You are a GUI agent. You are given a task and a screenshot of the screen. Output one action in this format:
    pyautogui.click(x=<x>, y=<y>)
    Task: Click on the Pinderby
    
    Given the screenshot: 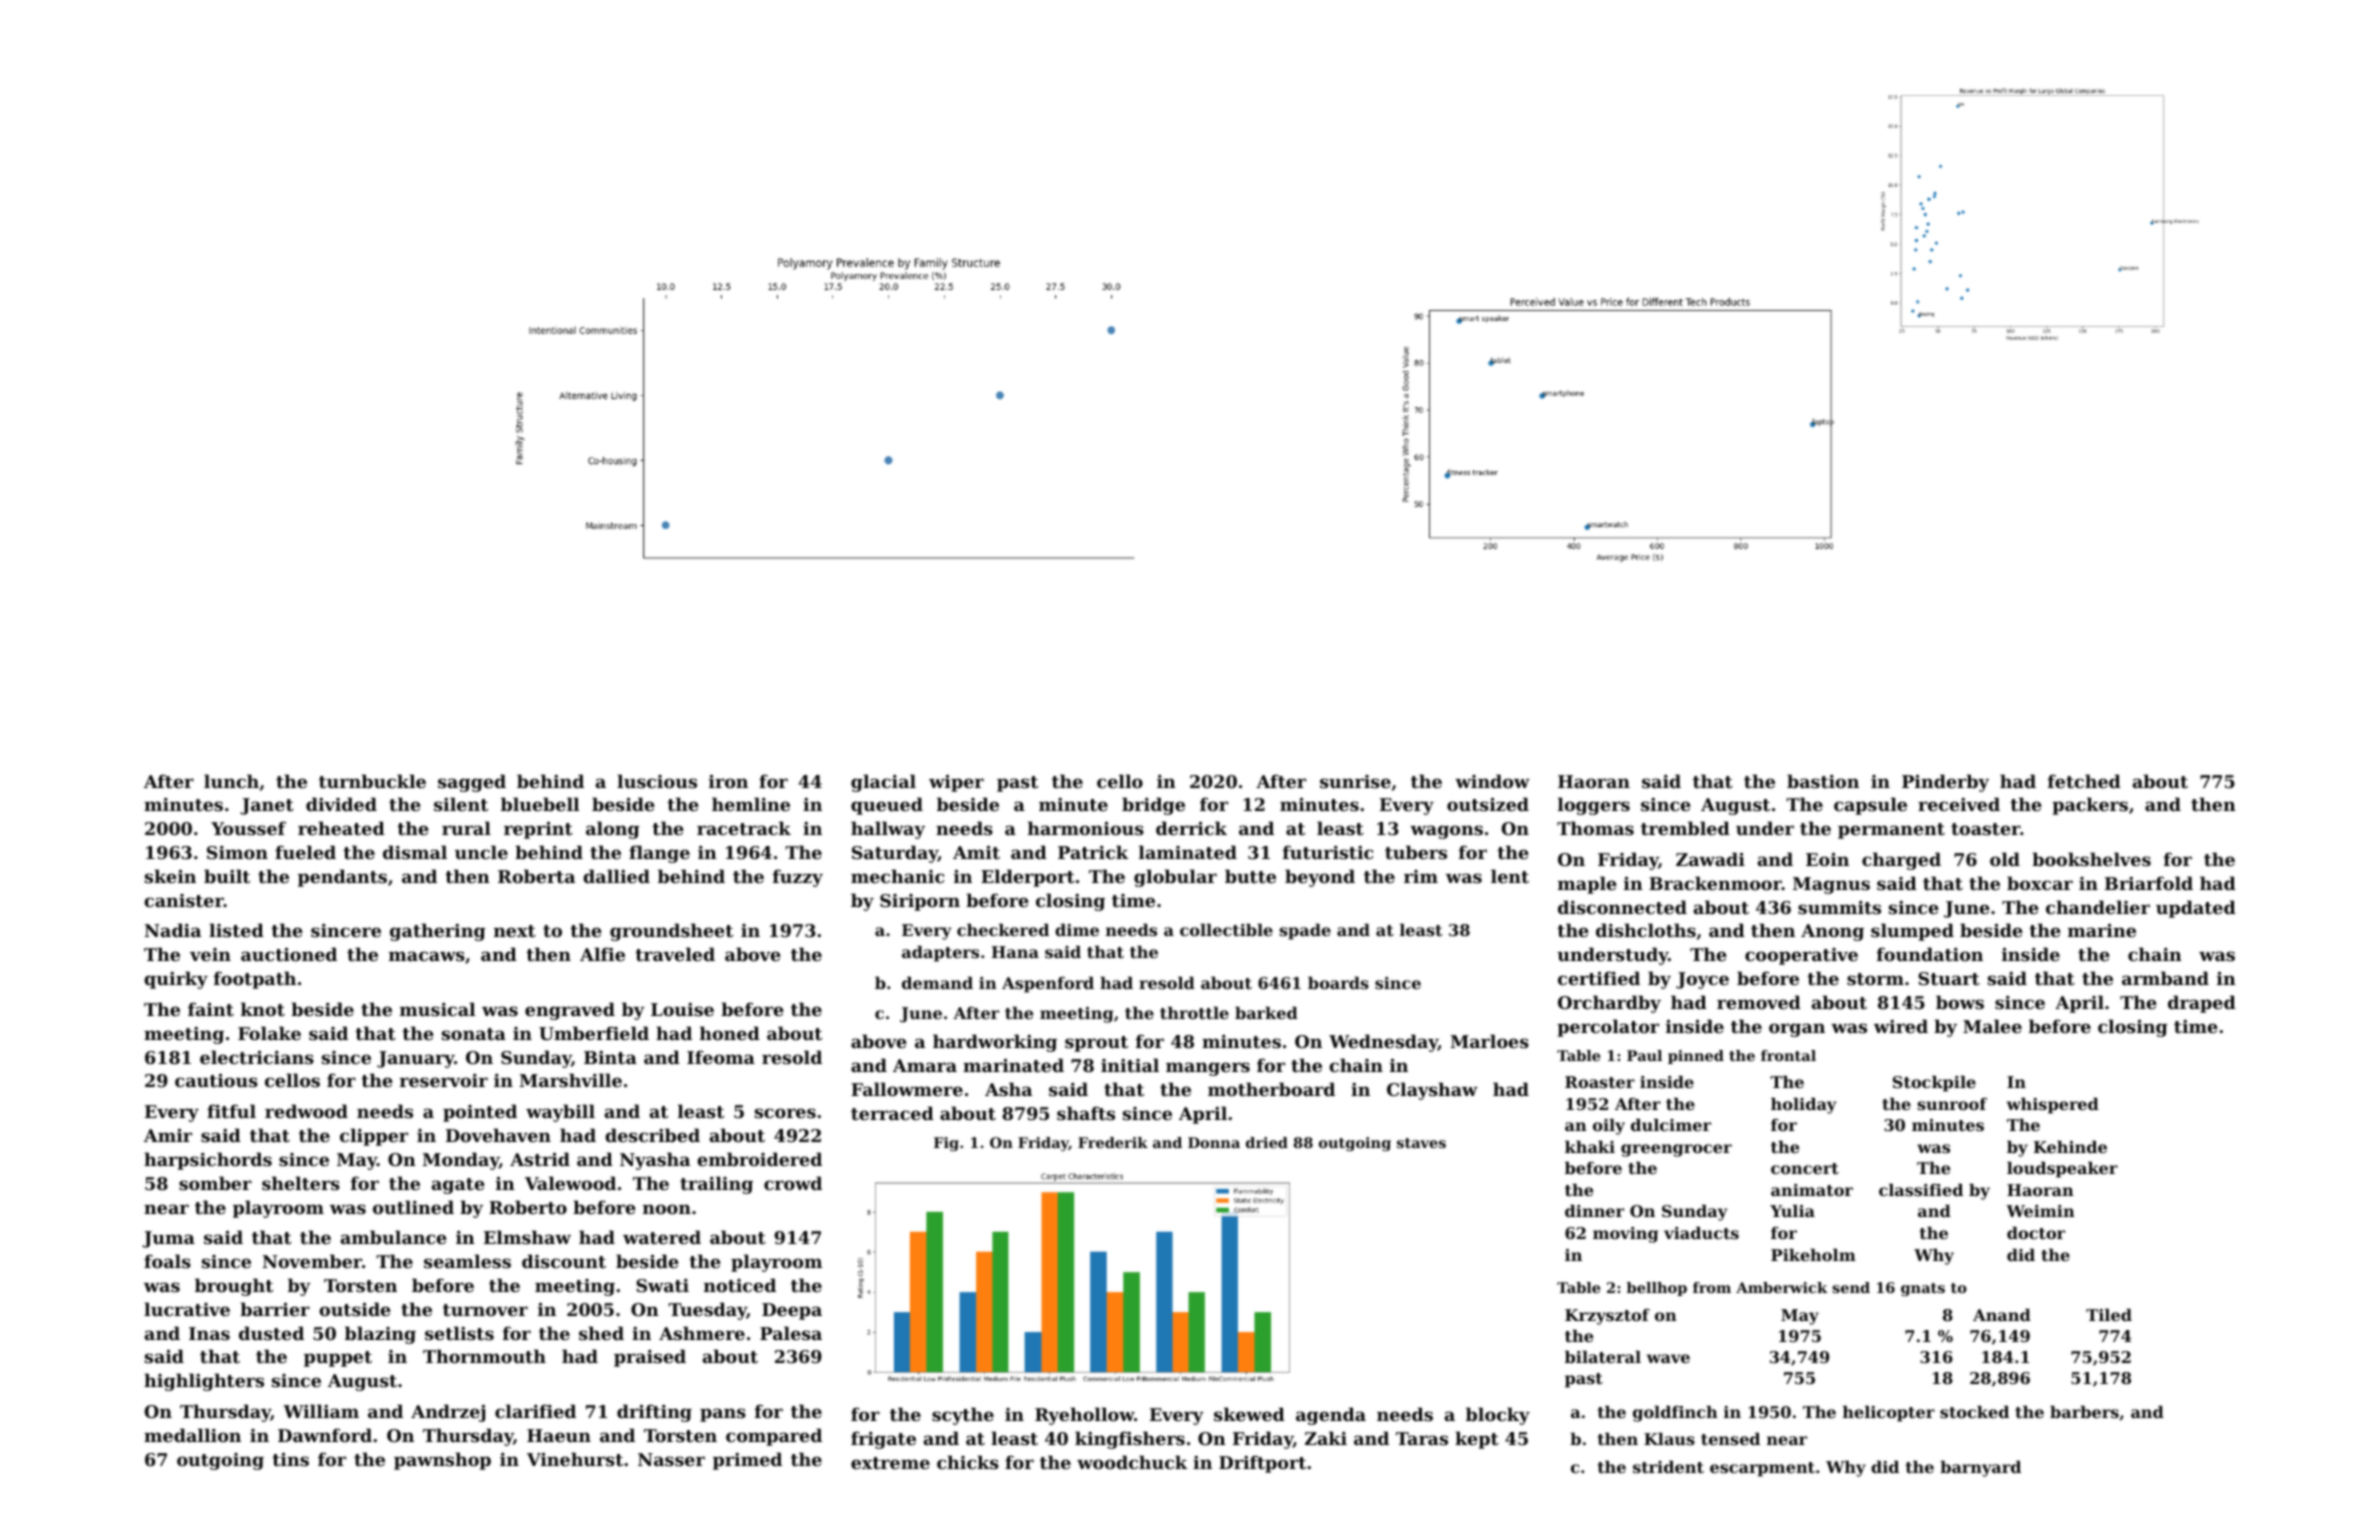 What is the action you would take?
    pyautogui.click(x=1945, y=783)
